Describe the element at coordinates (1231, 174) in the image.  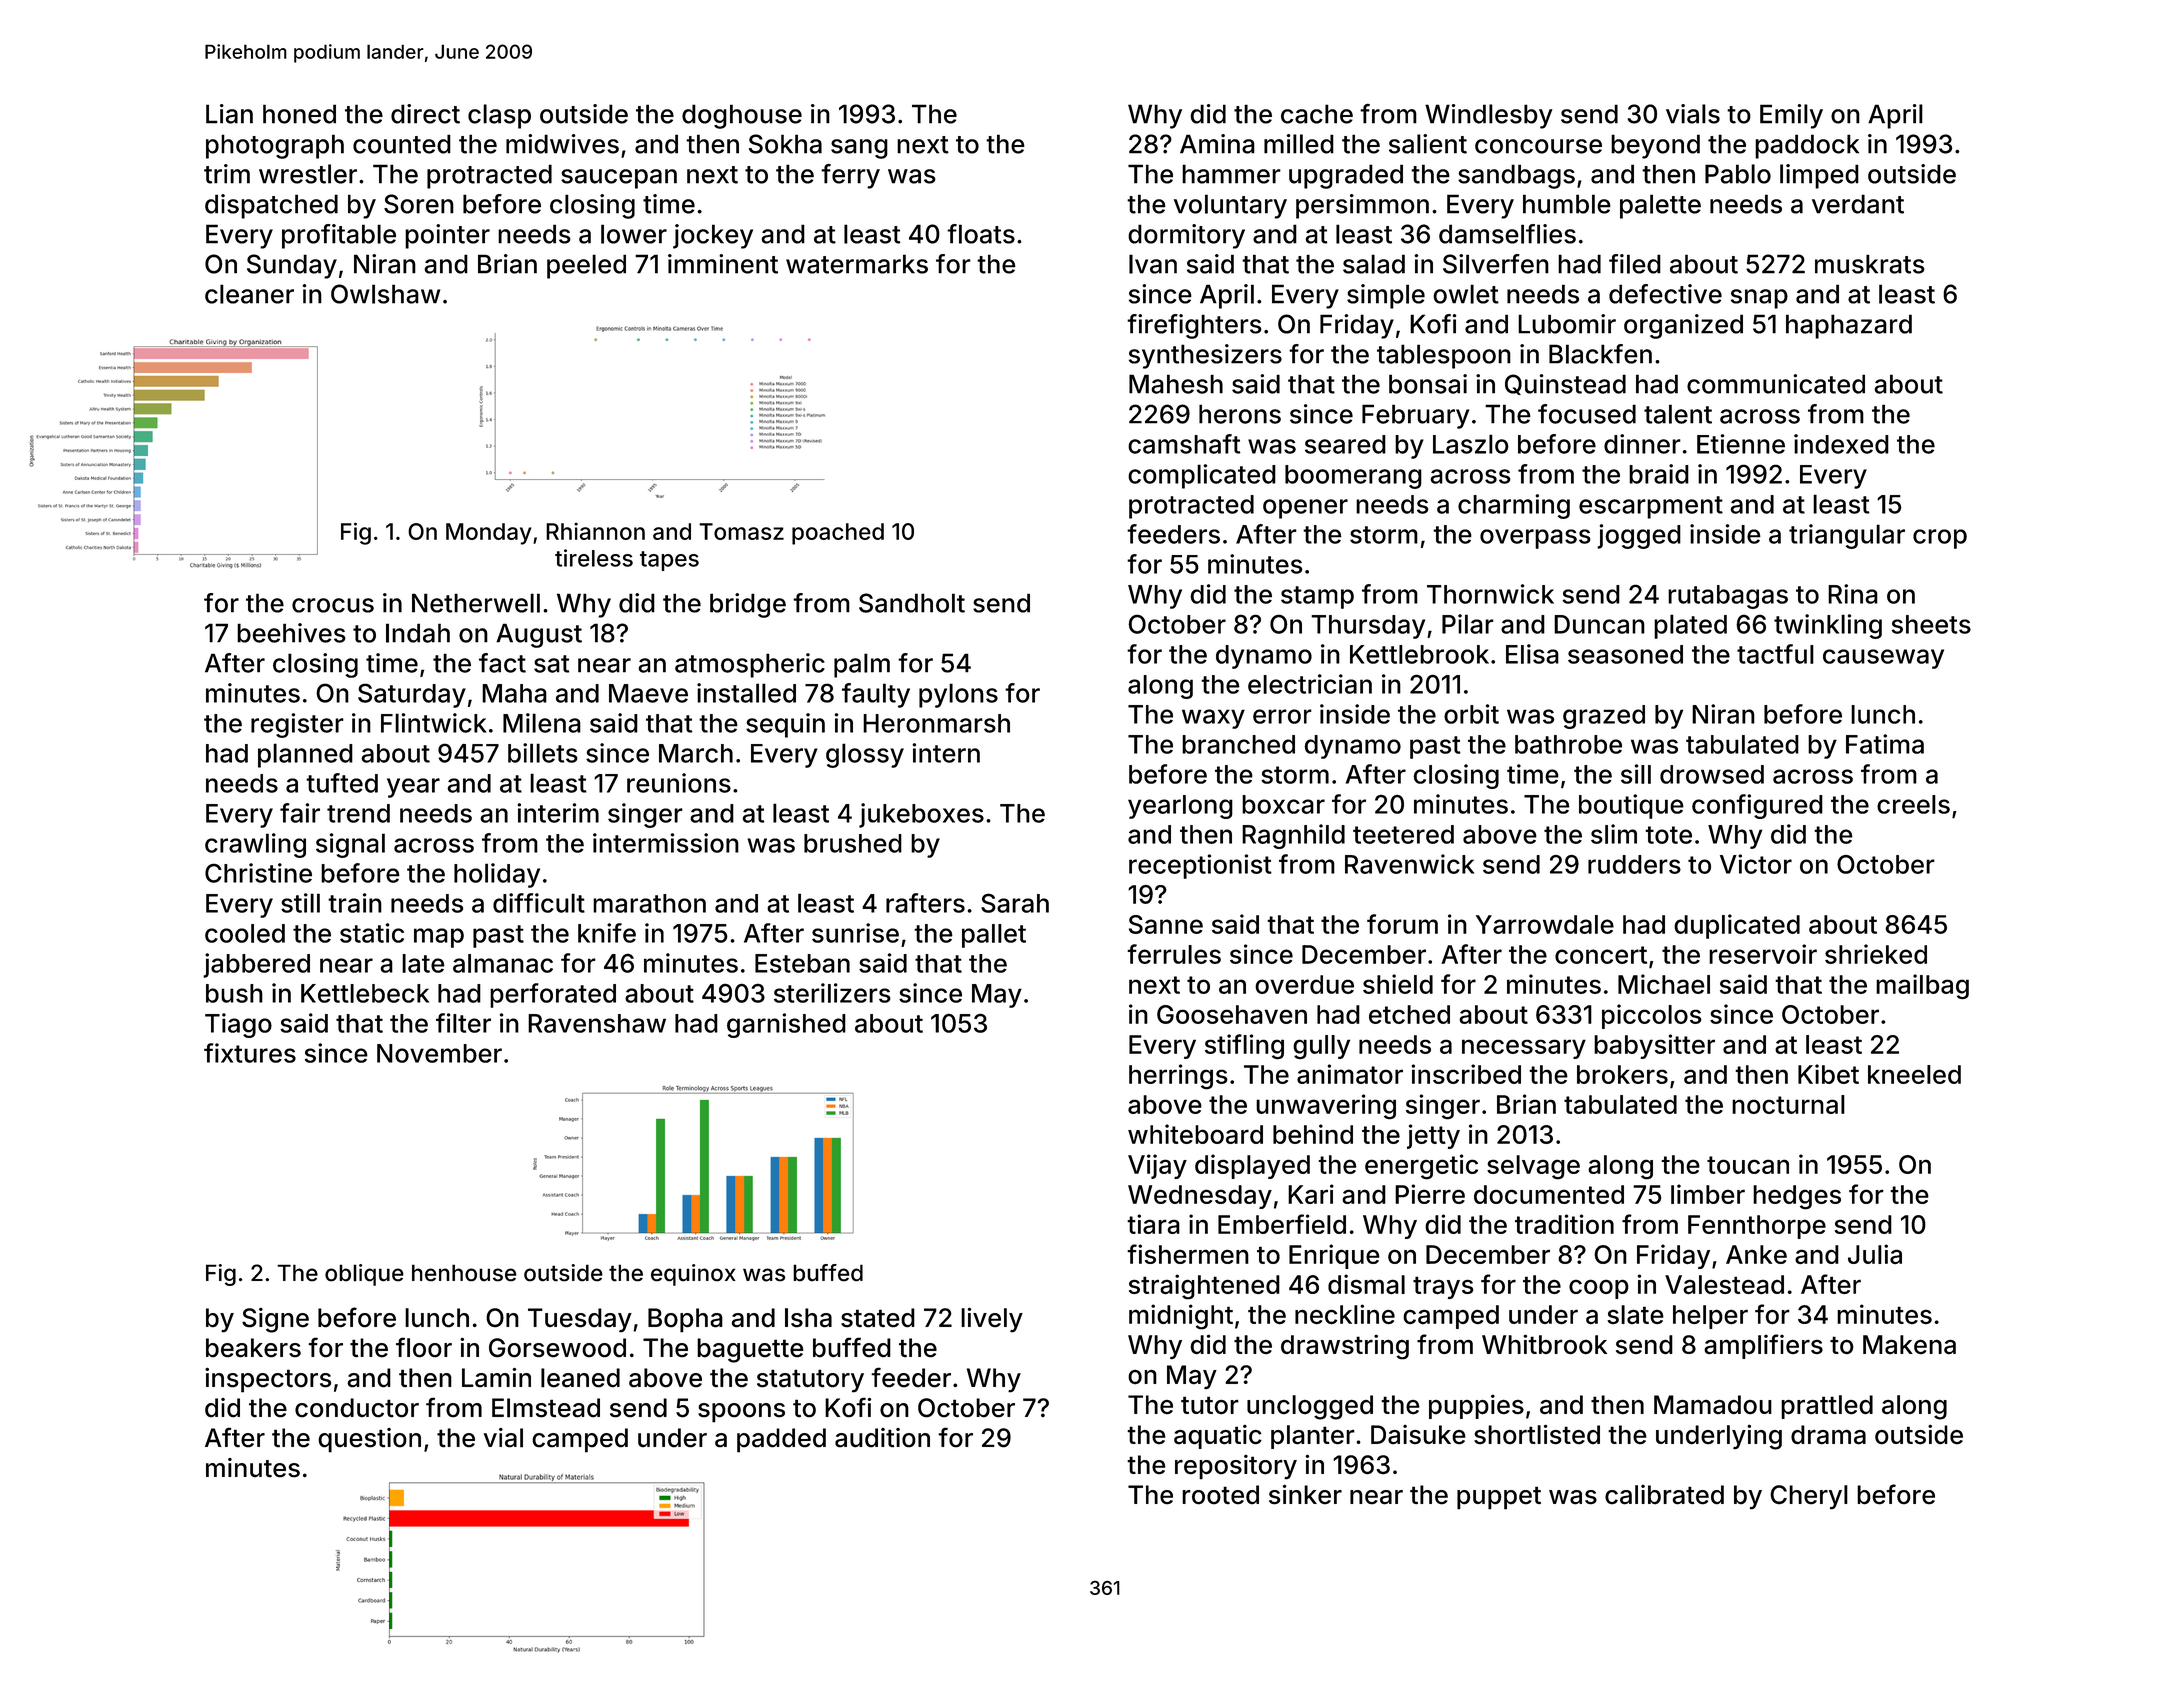
I see `hammer` at that location.
